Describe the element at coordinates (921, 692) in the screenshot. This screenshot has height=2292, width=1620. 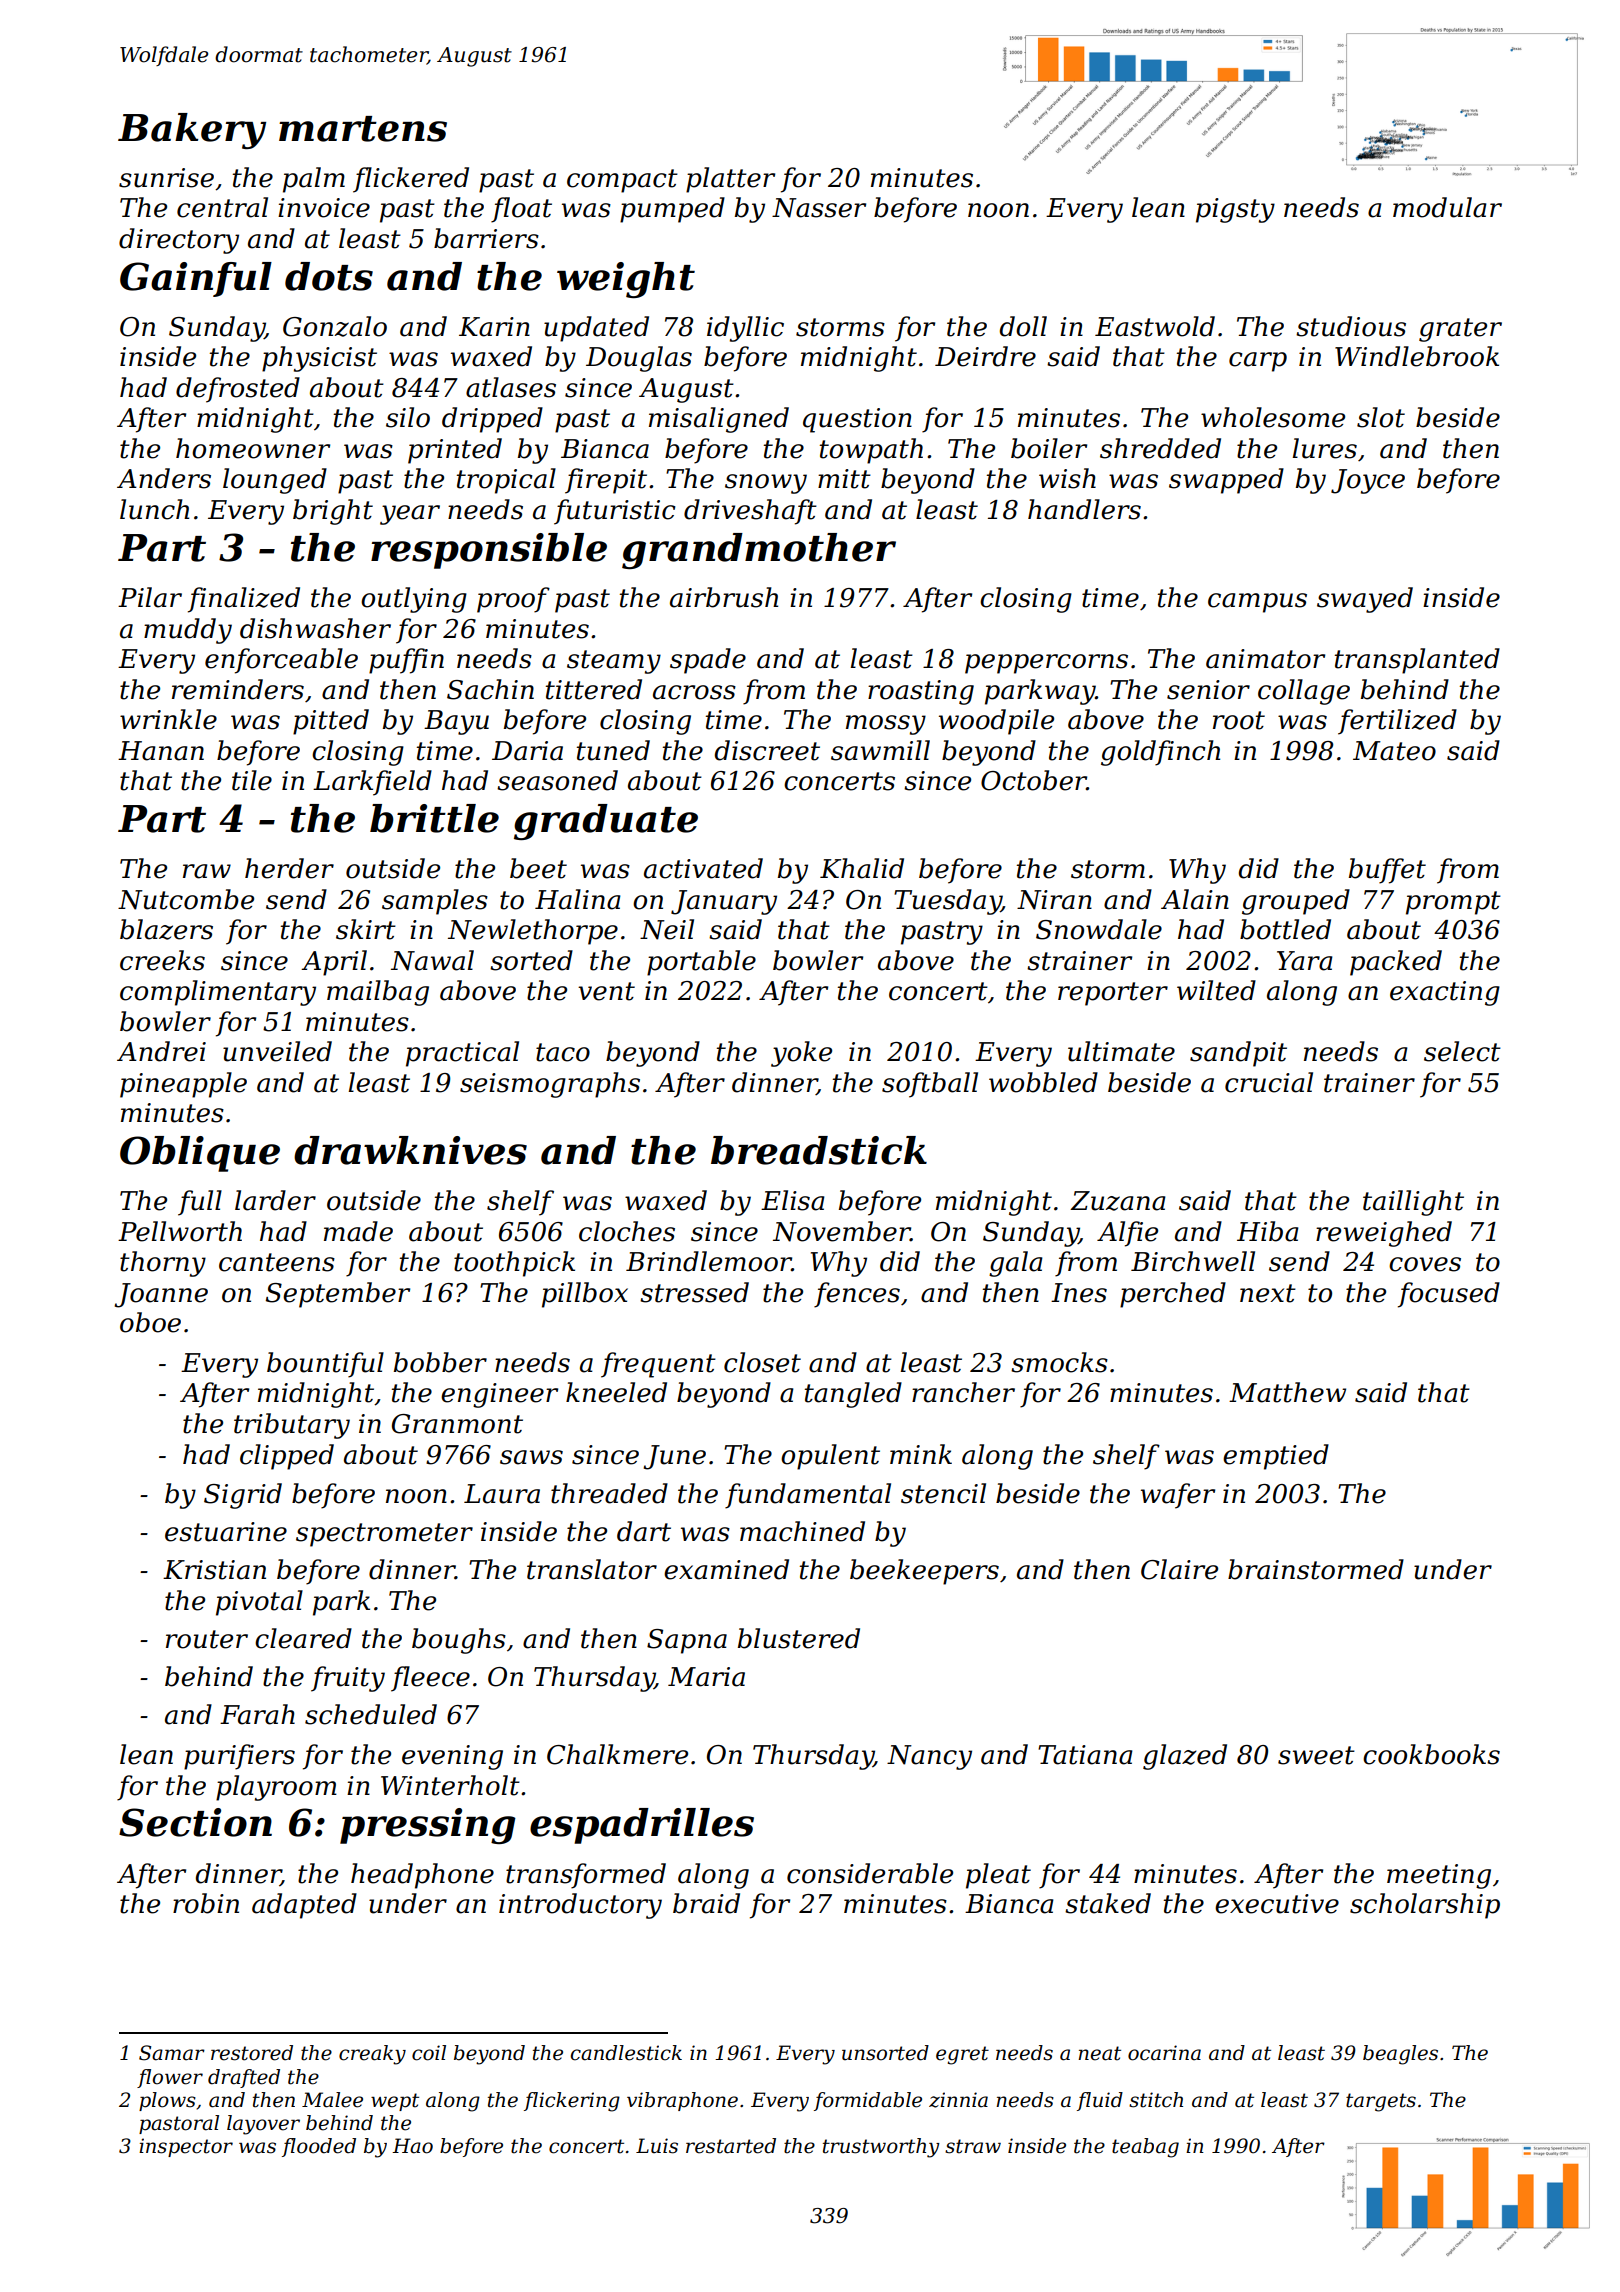
I see `roasting` at that location.
